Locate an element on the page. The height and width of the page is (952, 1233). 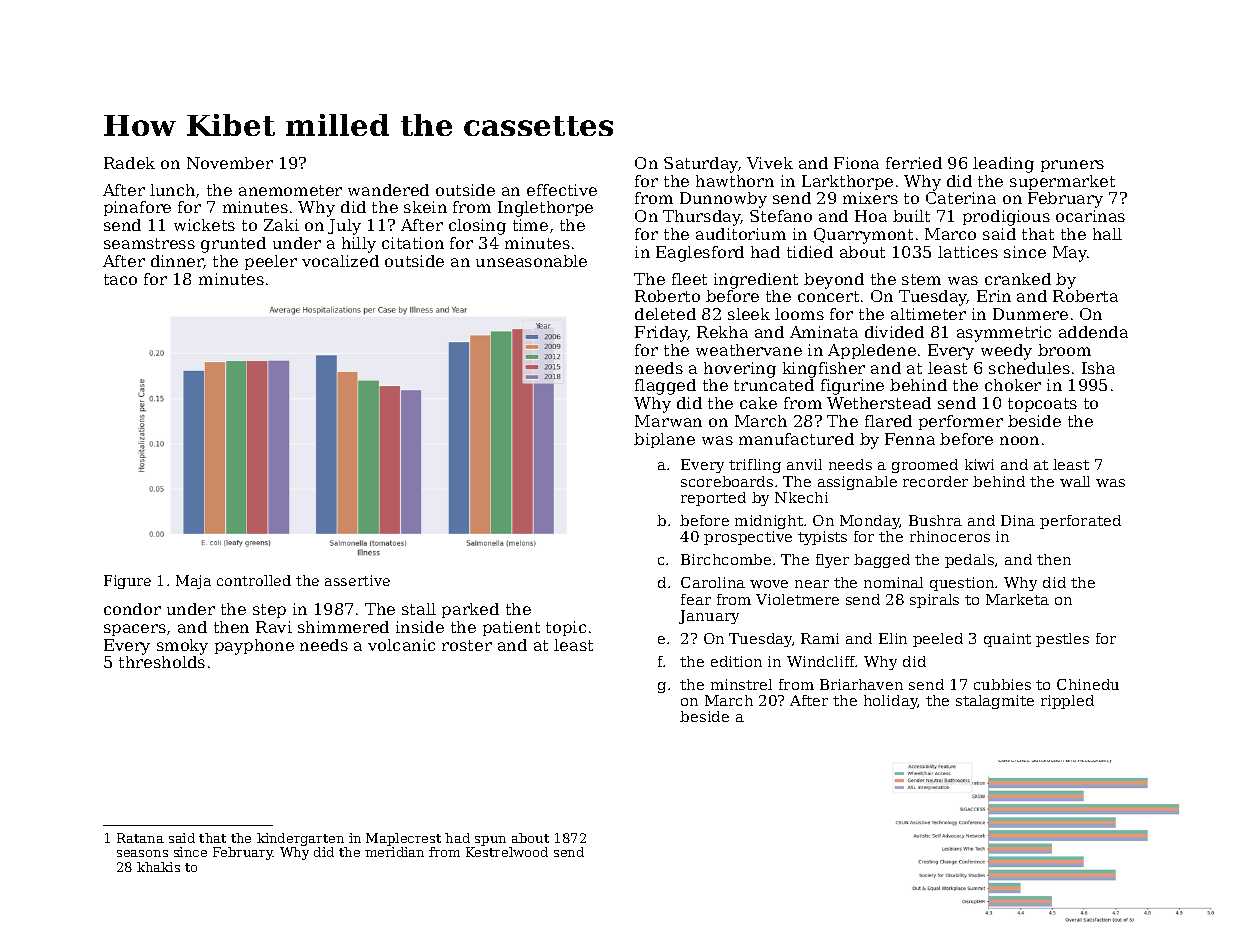
Kestrelwood is located at coordinates (507, 852).
